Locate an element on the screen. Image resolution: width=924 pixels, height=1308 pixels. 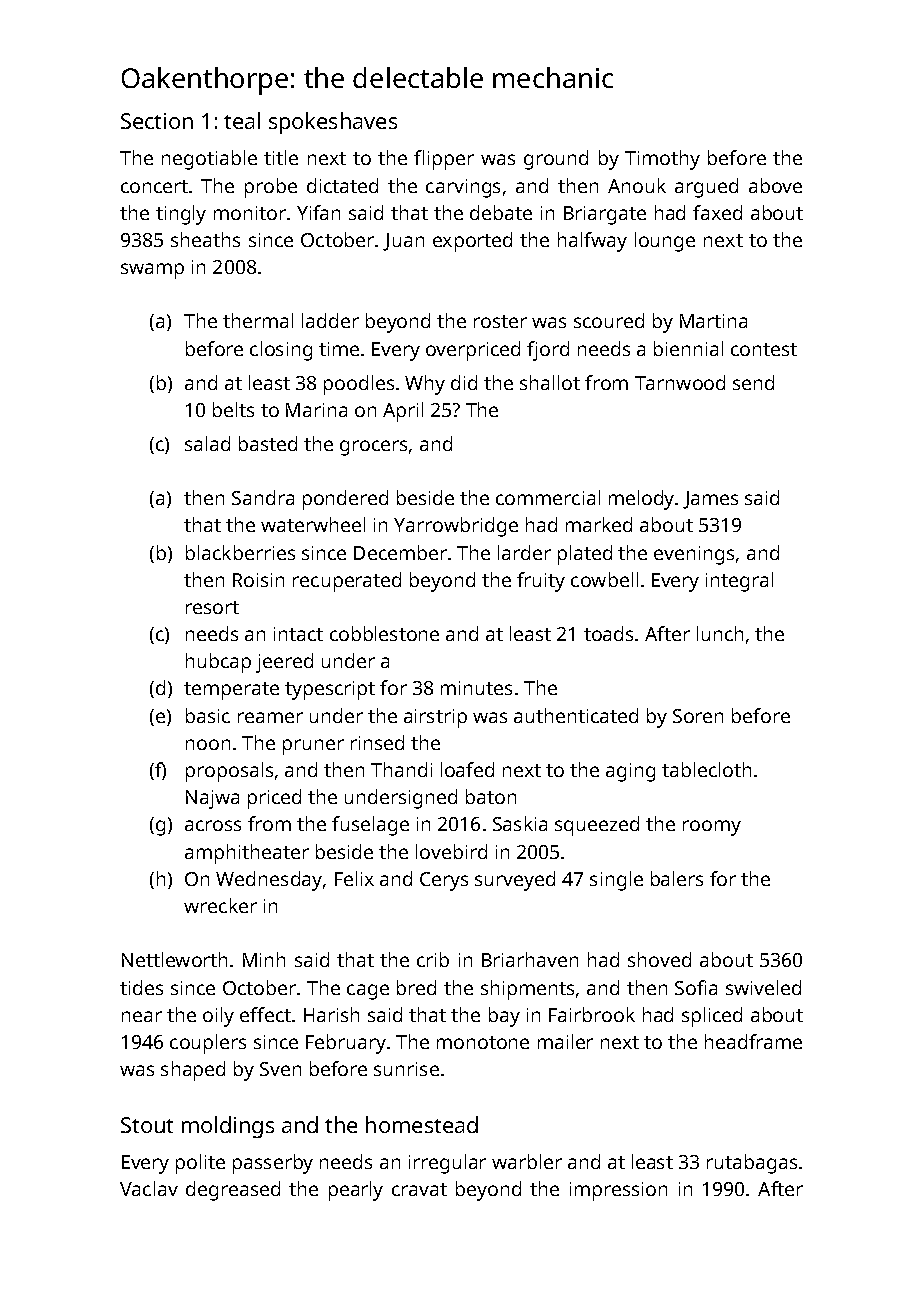
sheaths is located at coordinates (205, 239).
